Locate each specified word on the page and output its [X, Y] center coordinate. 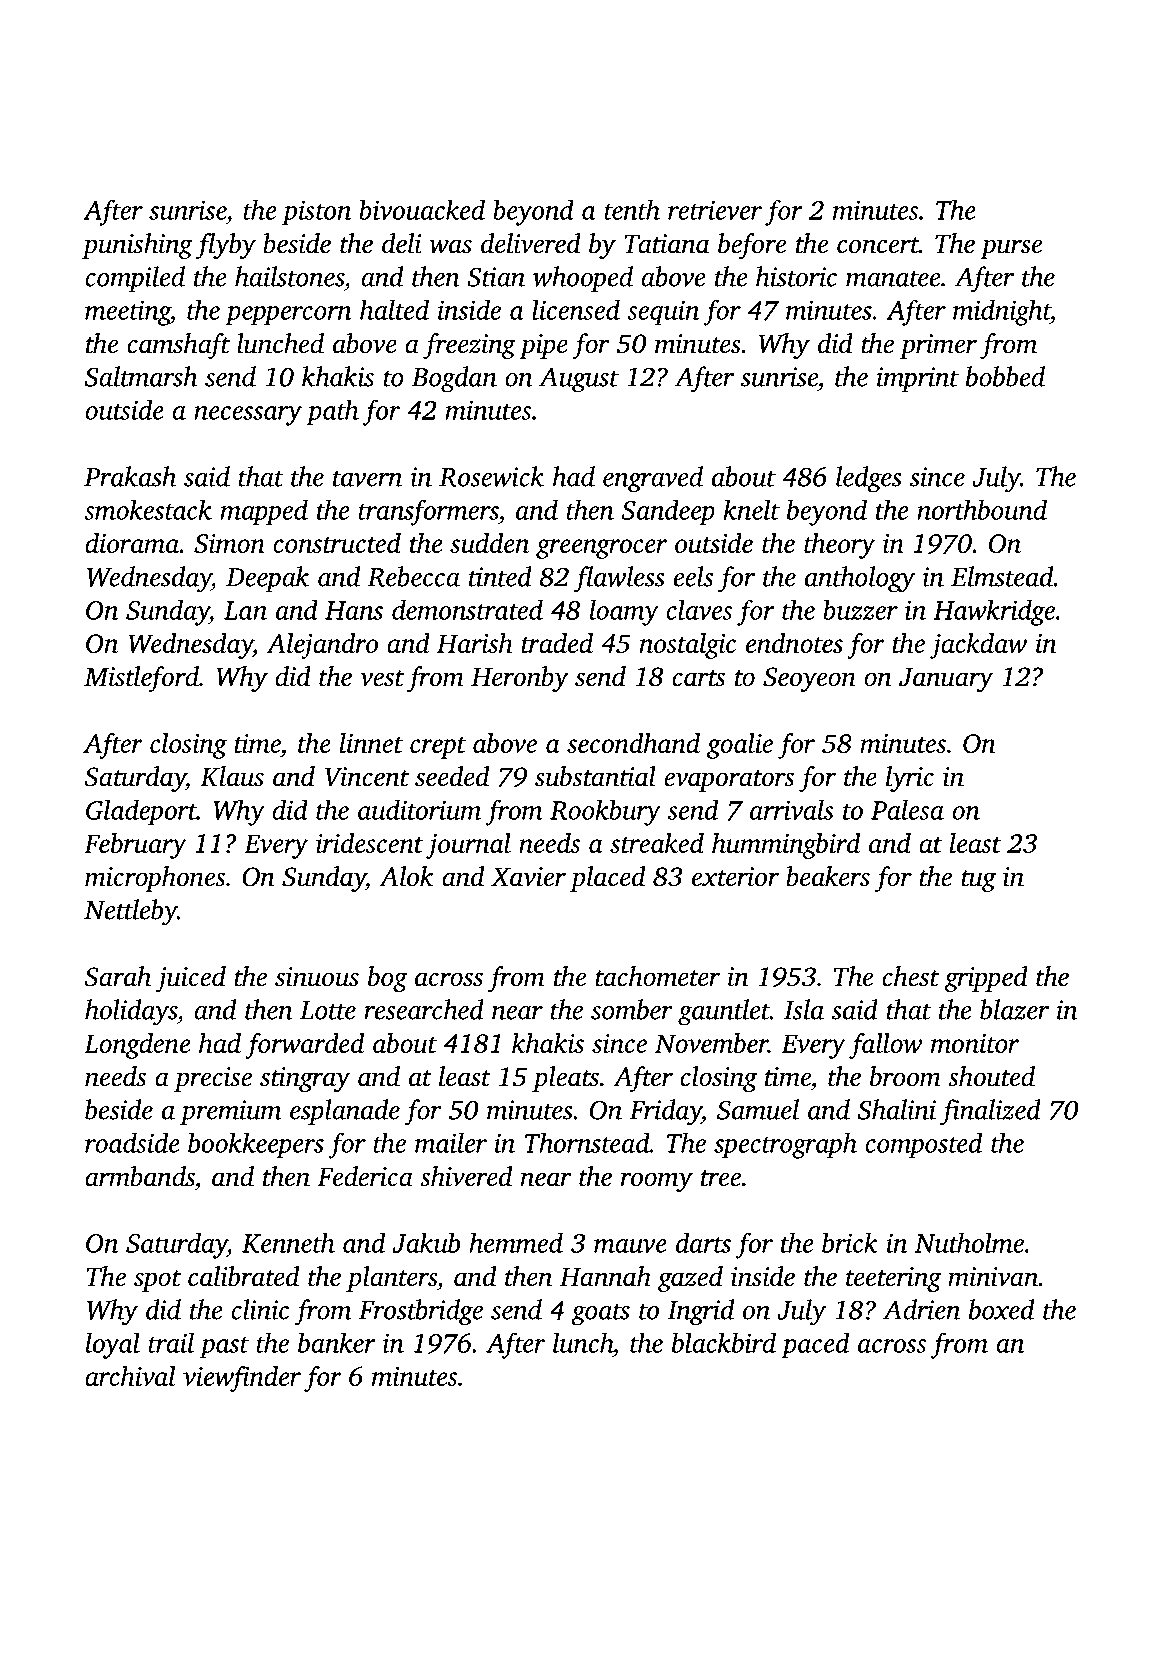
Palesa [907, 809]
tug [978, 881]
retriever [715, 210]
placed [607, 879]
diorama [132, 543]
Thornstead [587, 1143]
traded [557, 643]
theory [839, 546]
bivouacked [422, 210]
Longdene [137, 1046]
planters [391, 1279]
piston [316, 213]
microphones [155, 879]
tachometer [657, 976]
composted [923, 1146]
